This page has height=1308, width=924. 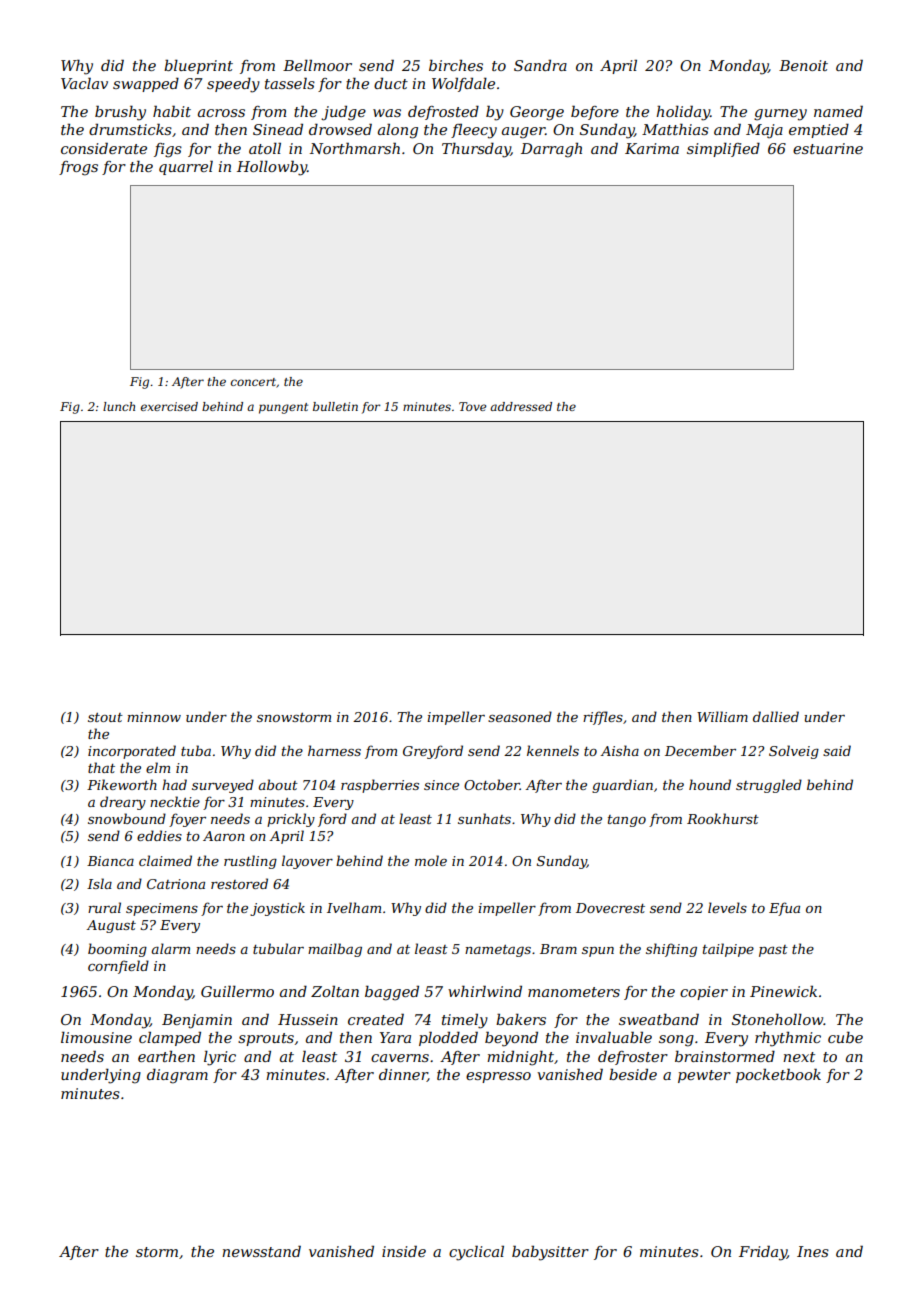 What do you see at coordinates (550, 1253) in the page?
I see `babysitter` at bounding box center [550, 1253].
